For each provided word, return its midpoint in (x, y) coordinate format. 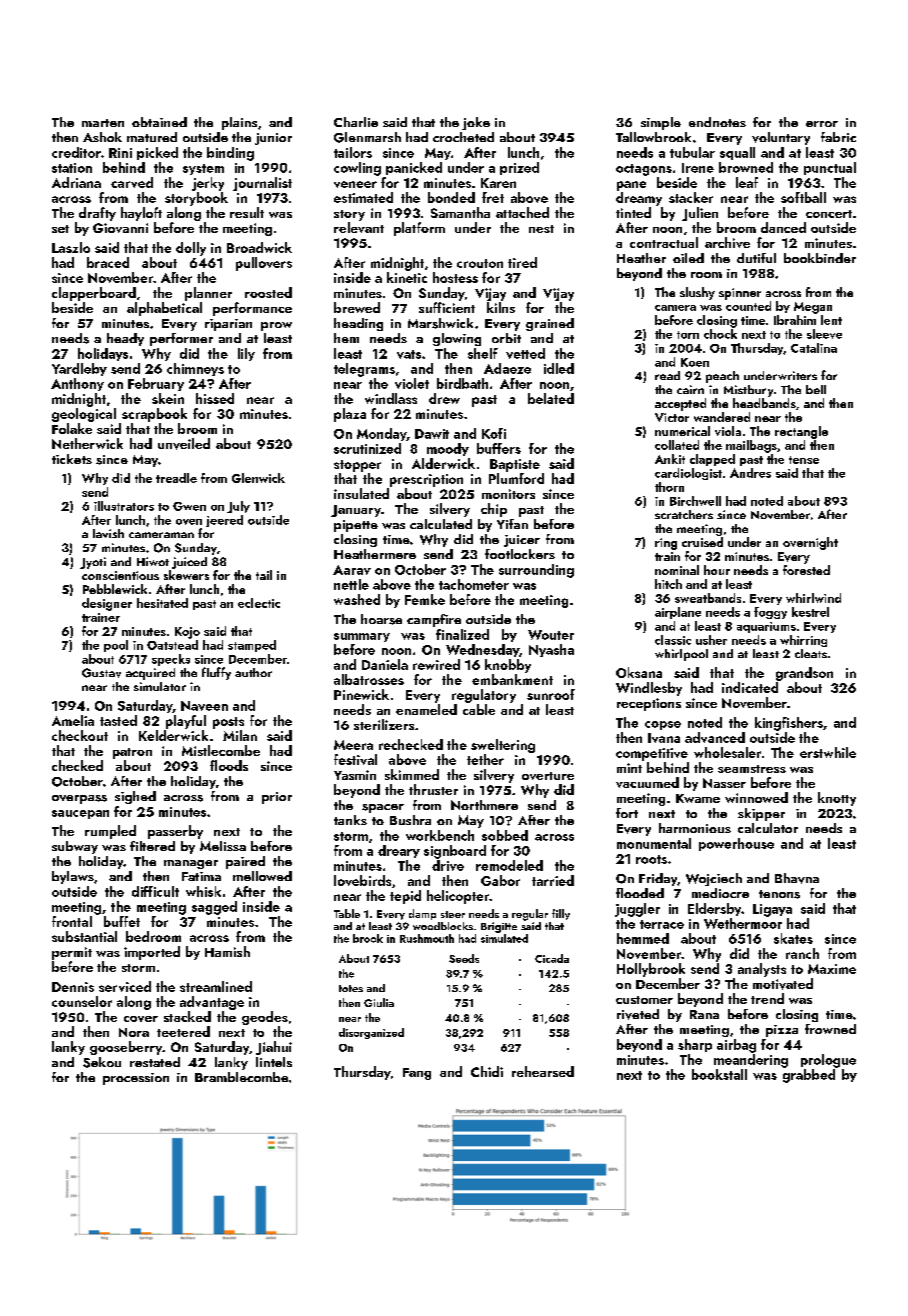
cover (141, 1019)
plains (239, 123)
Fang (417, 1074)
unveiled (184, 444)
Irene (698, 168)
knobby (508, 666)
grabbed (809, 1076)
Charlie (356, 122)
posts (228, 723)
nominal (677, 570)
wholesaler (727, 752)
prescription (426, 480)
